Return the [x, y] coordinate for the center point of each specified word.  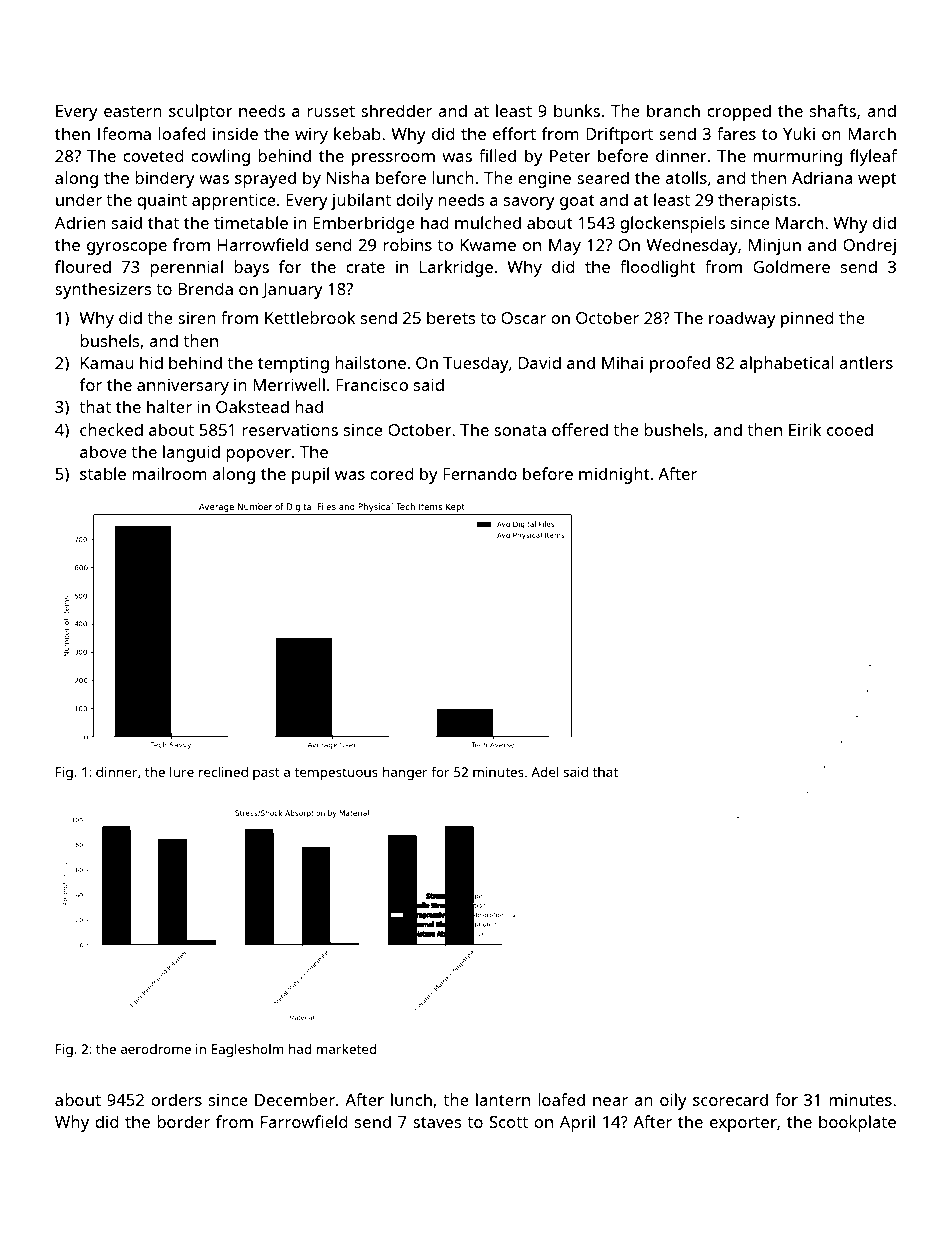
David [540, 362]
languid [191, 453]
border [183, 1121]
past [266, 774]
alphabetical [787, 364]
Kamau [107, 363]
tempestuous [336, 774]
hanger [405, 773]
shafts [833, 110]
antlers [866, 362]
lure [182, 771]
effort [514, 133]
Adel [545, 771]
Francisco [372, 385]
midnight [614, 475]
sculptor [201, 112]
